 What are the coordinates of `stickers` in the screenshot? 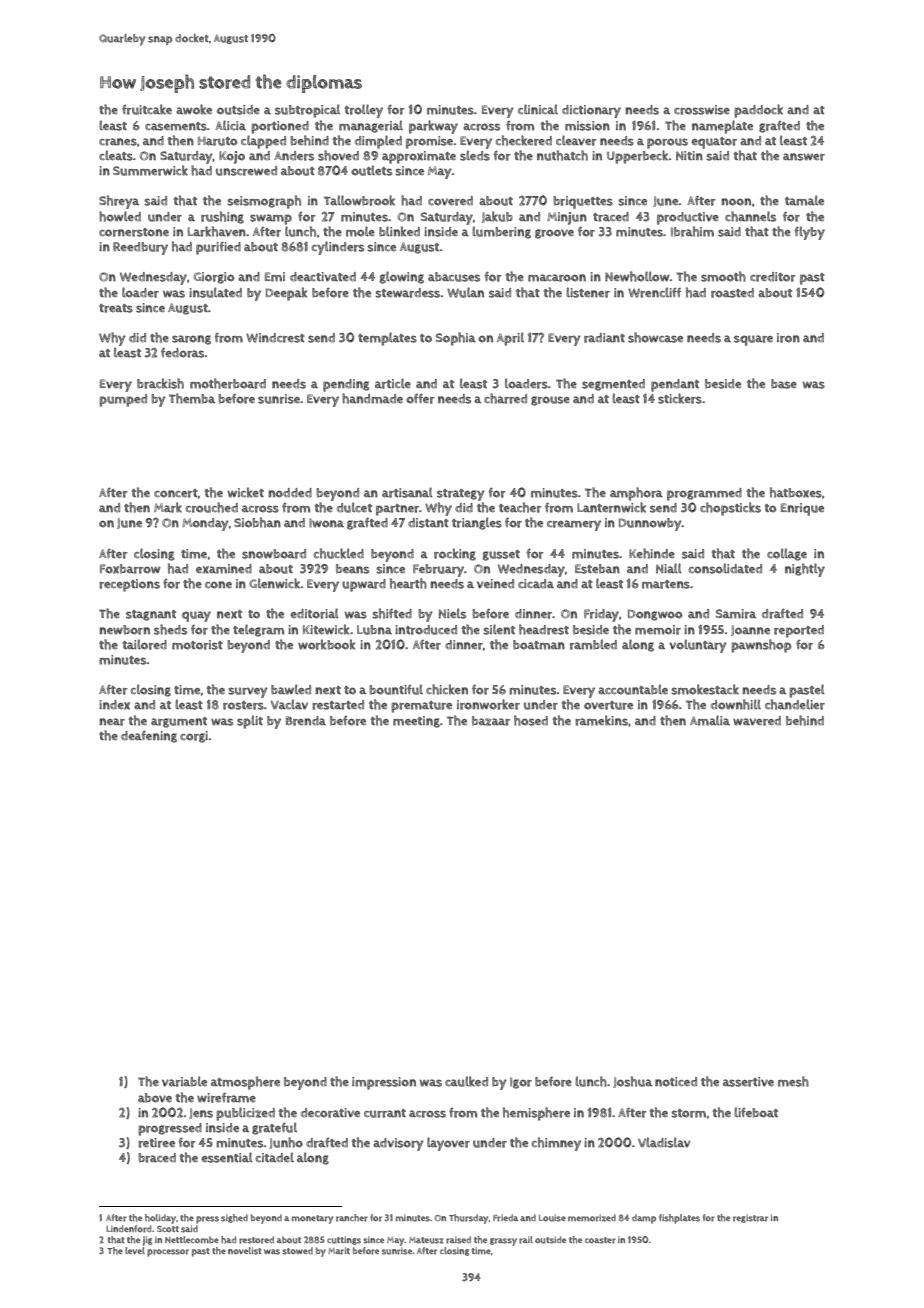 It's located at (680, 398).
